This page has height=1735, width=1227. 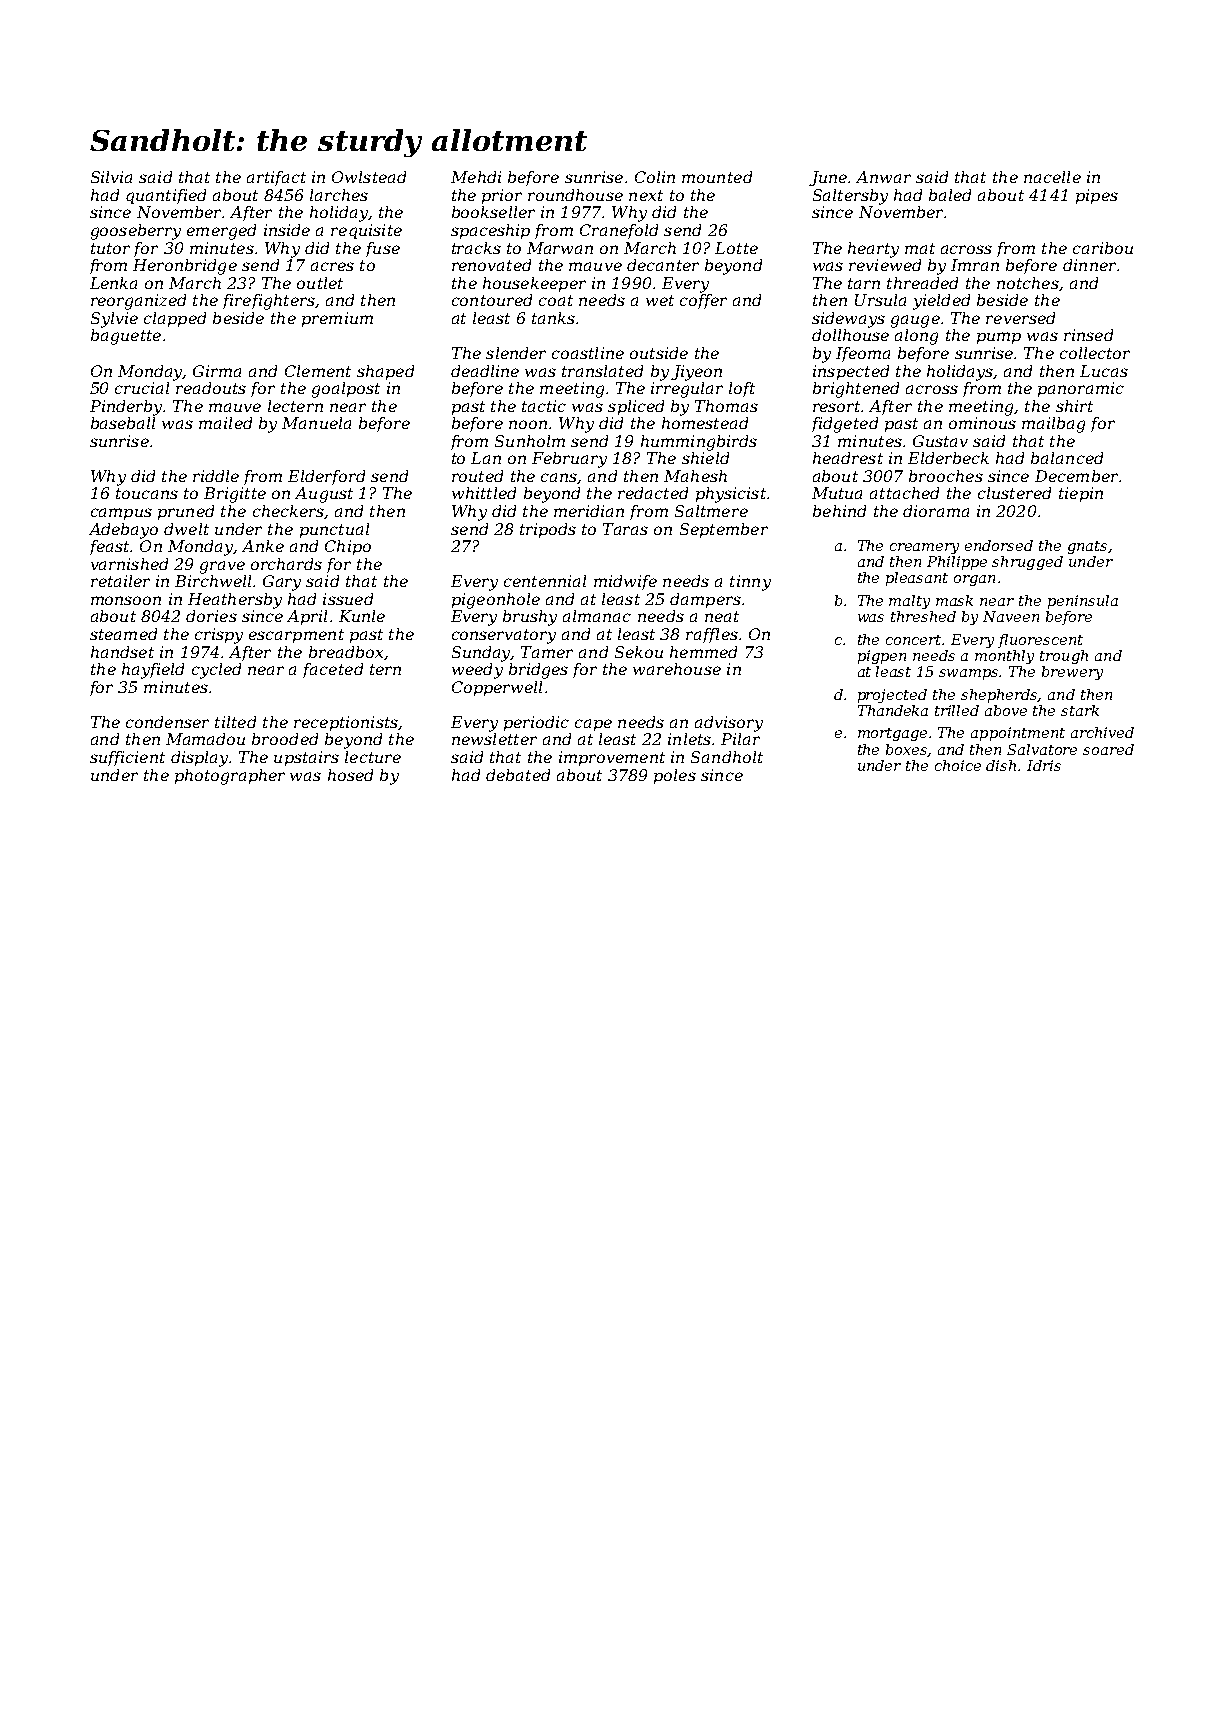 I want to click on roundhouse, so click(x=575, y=195).
